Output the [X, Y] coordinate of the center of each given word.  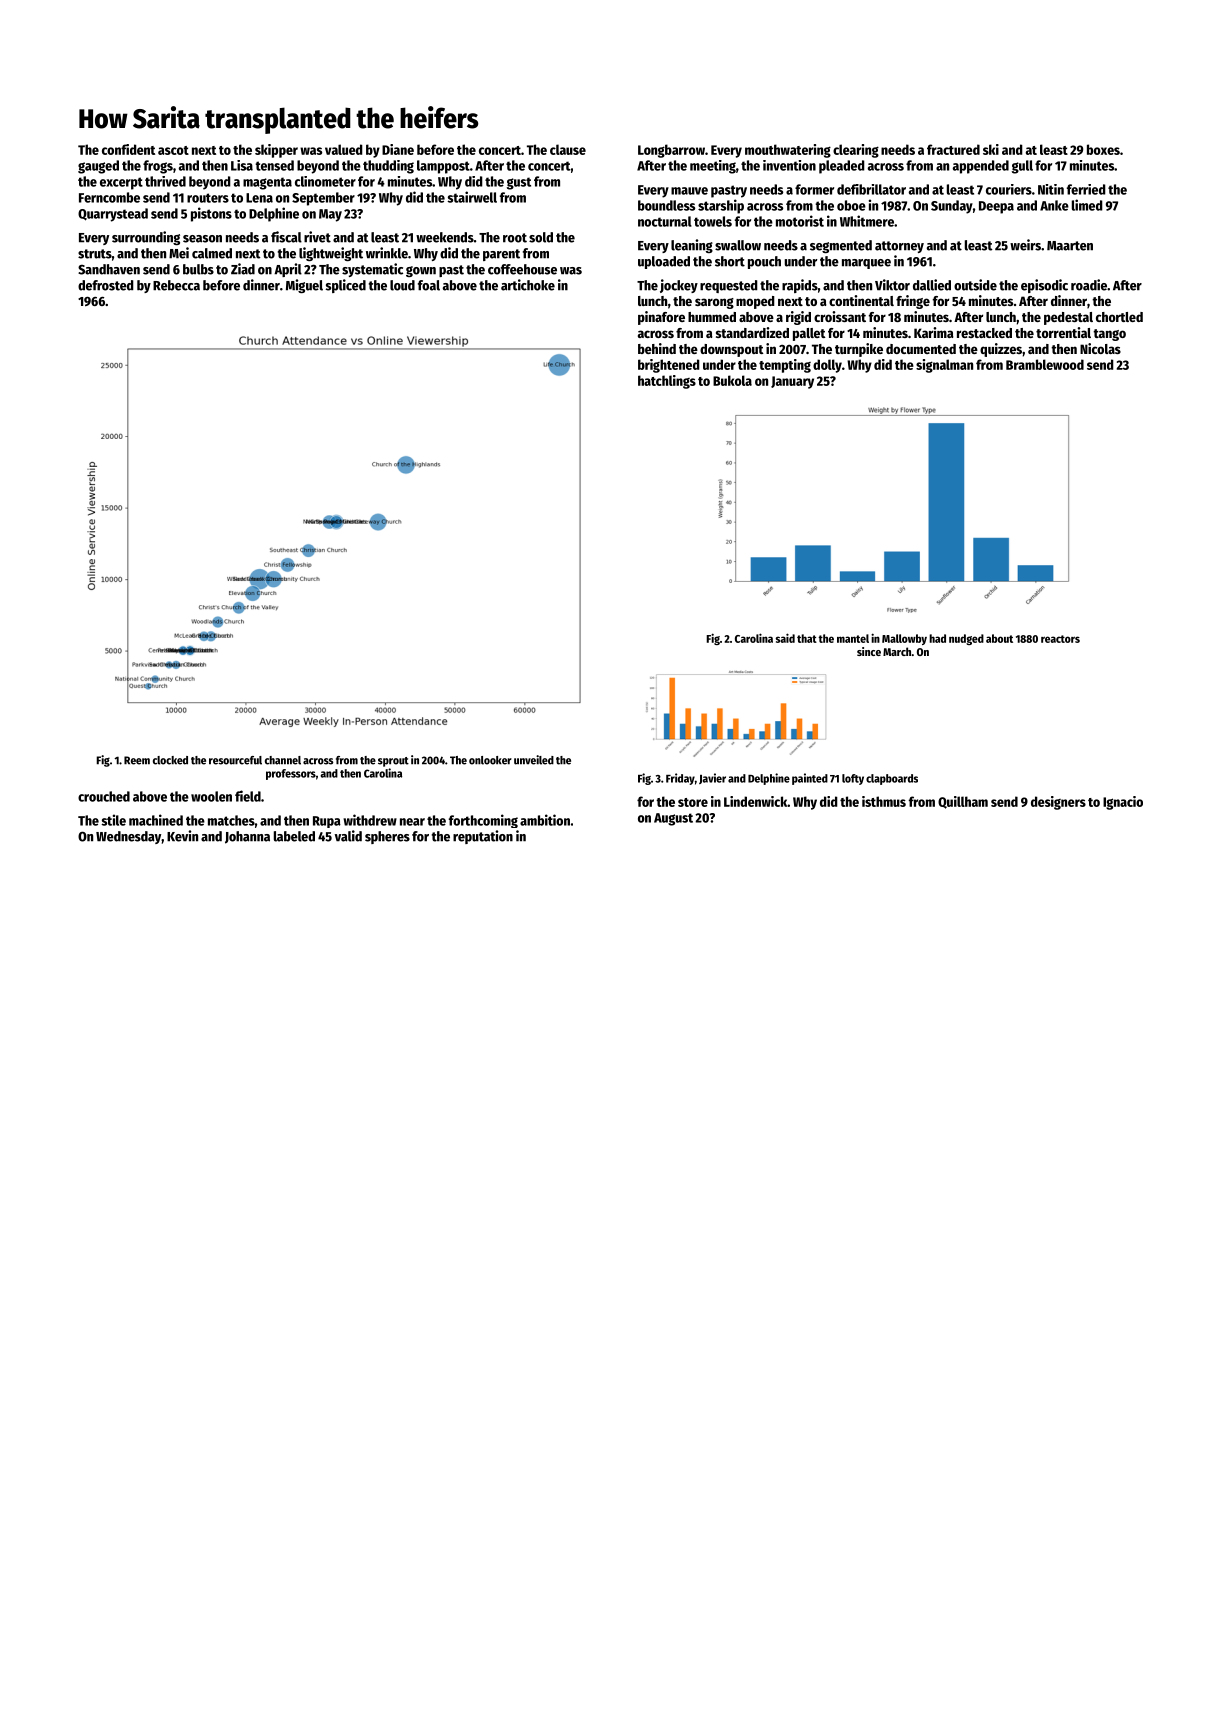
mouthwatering [788, 151]
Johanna [247, 837]
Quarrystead [113, 215]
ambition [545, 820]
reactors [1060, 639]
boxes [1103, 149]
